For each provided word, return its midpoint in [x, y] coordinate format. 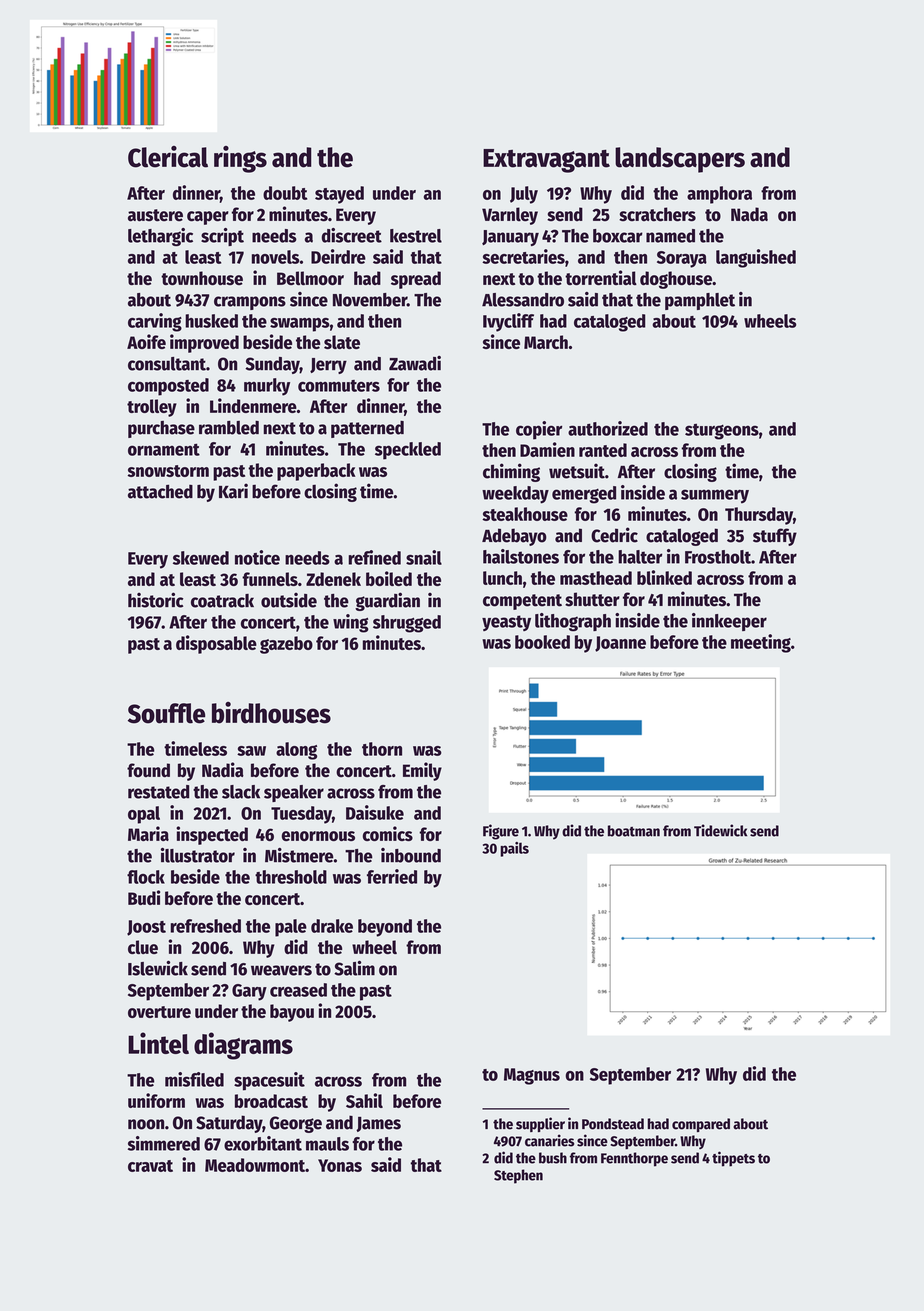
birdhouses [271, 713]
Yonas [340, 1165]
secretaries [523, 256]
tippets [733, 1159]
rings [240, 159]
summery [715, 496]
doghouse [676, 280]
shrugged [407, 624]
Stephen [518, 1176]
